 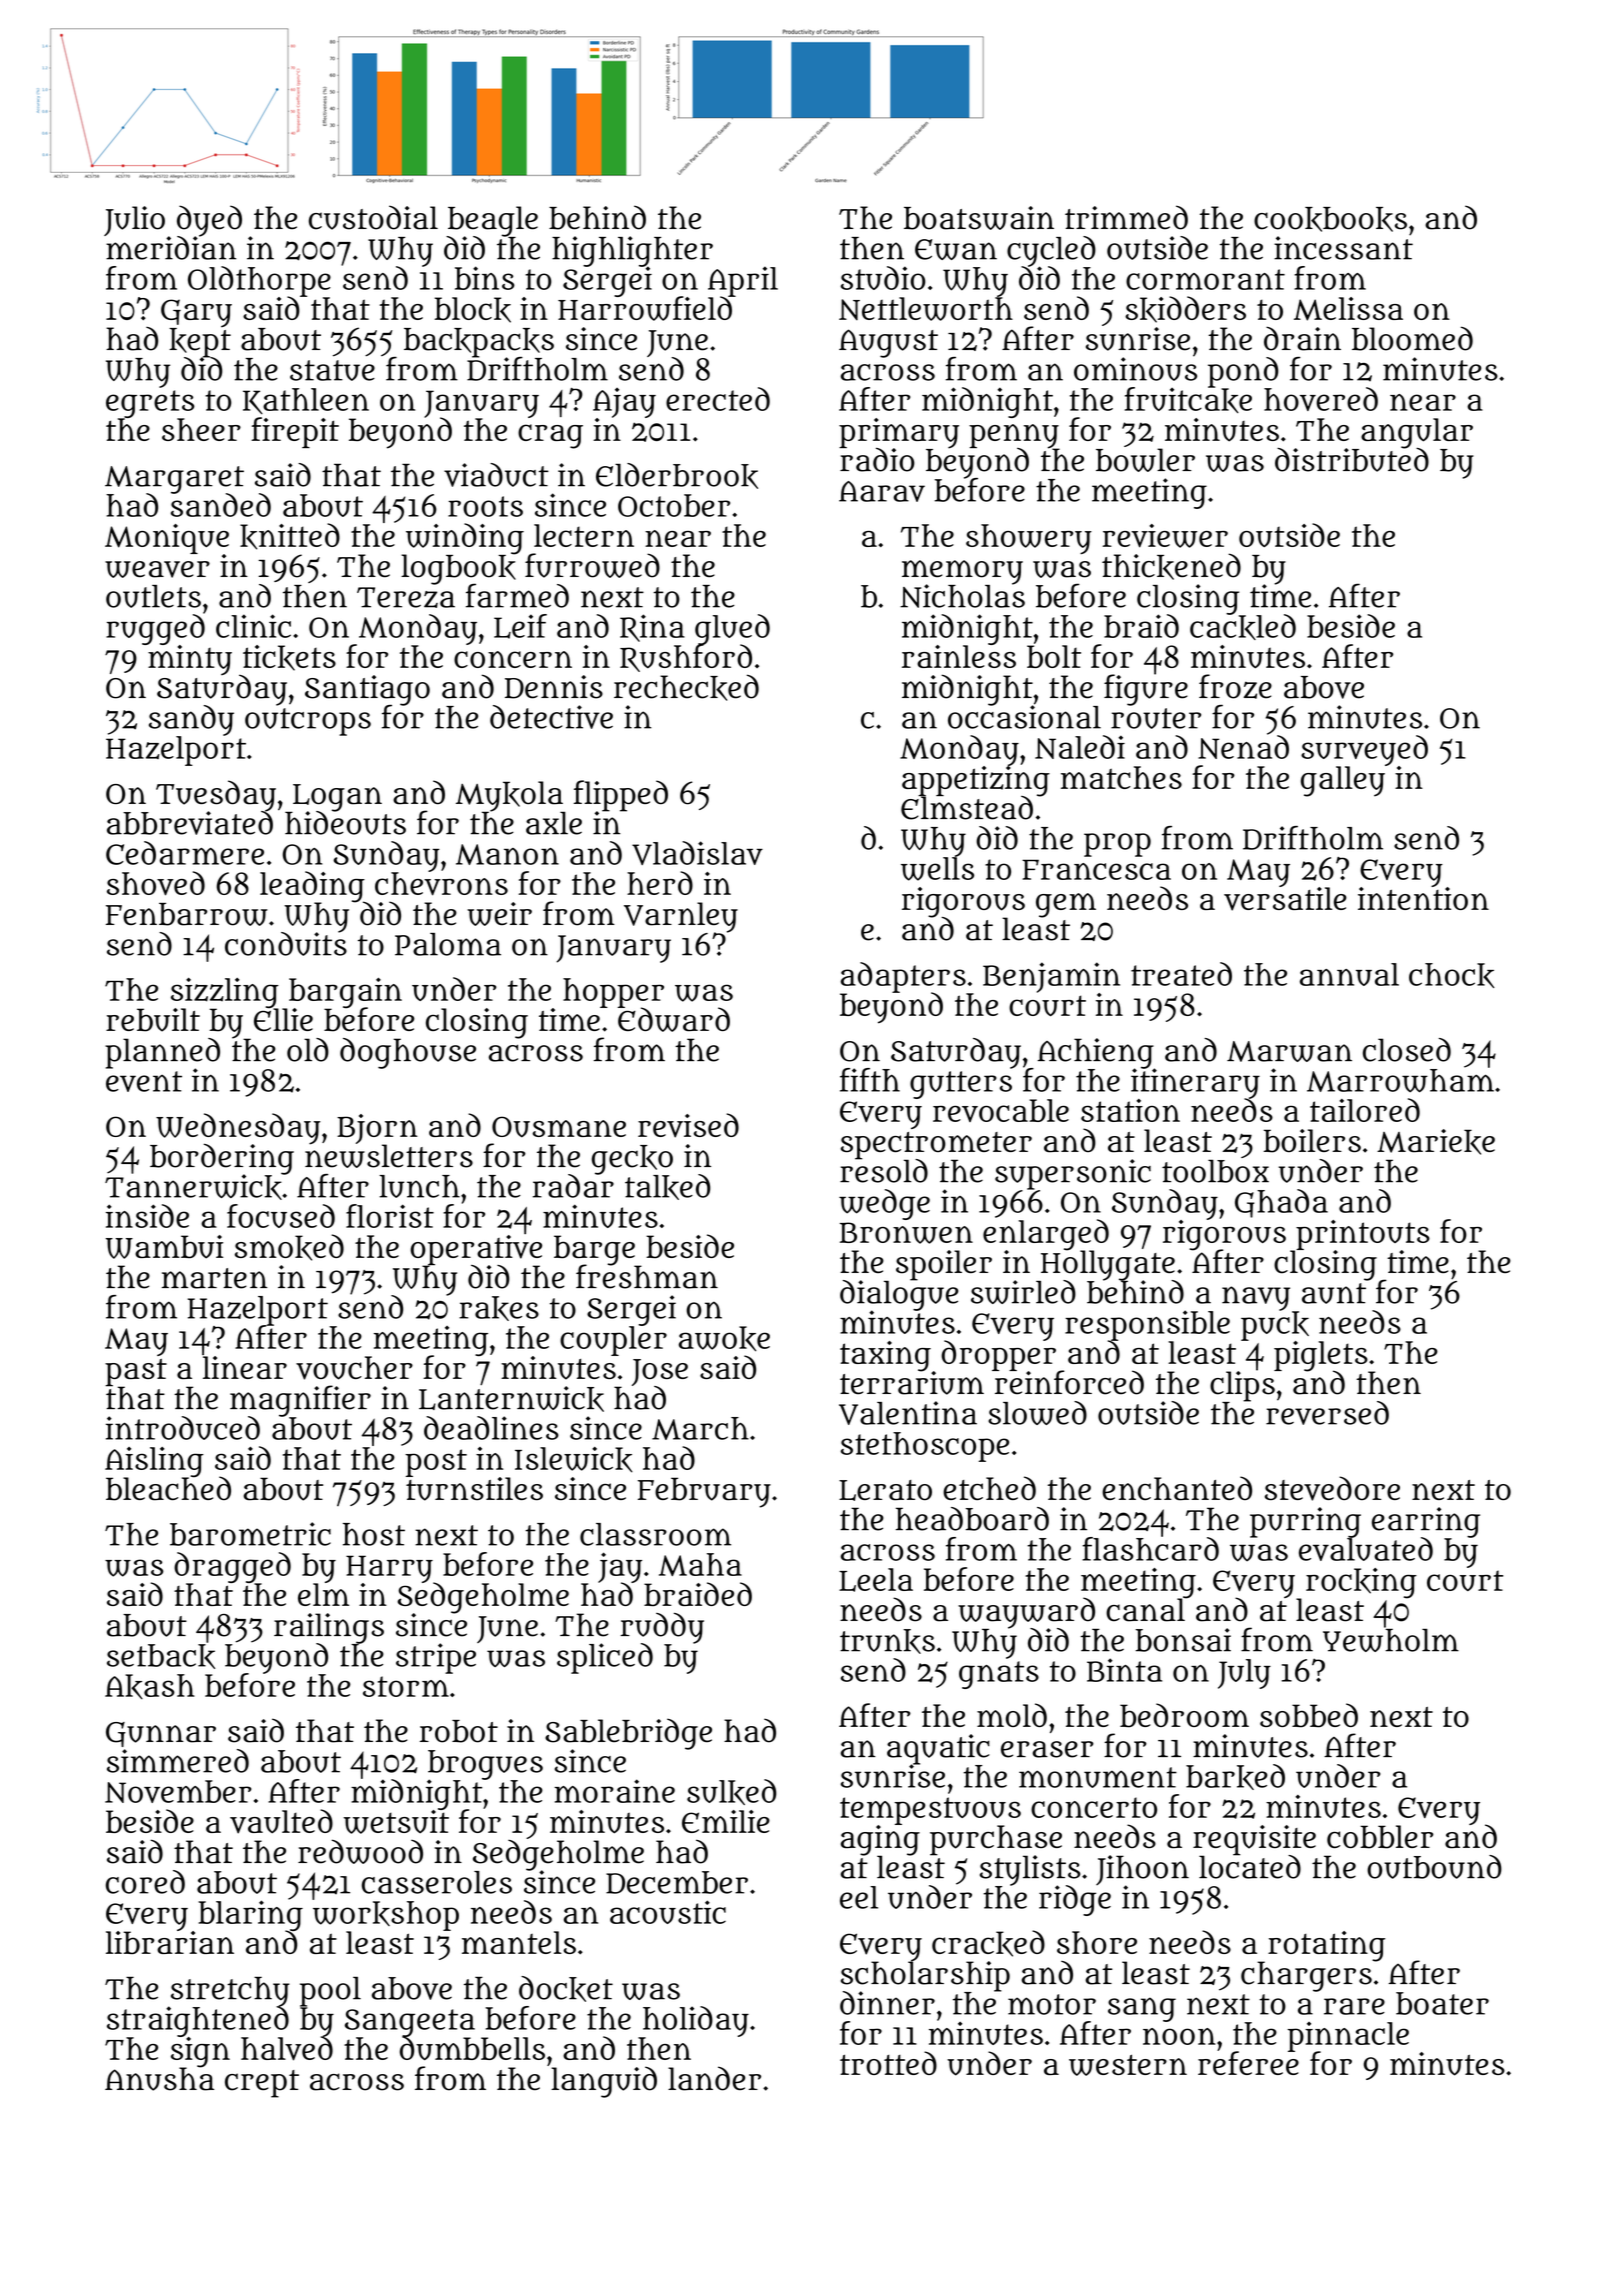 I want to click on boatswain, so click(x=979, y=218).
